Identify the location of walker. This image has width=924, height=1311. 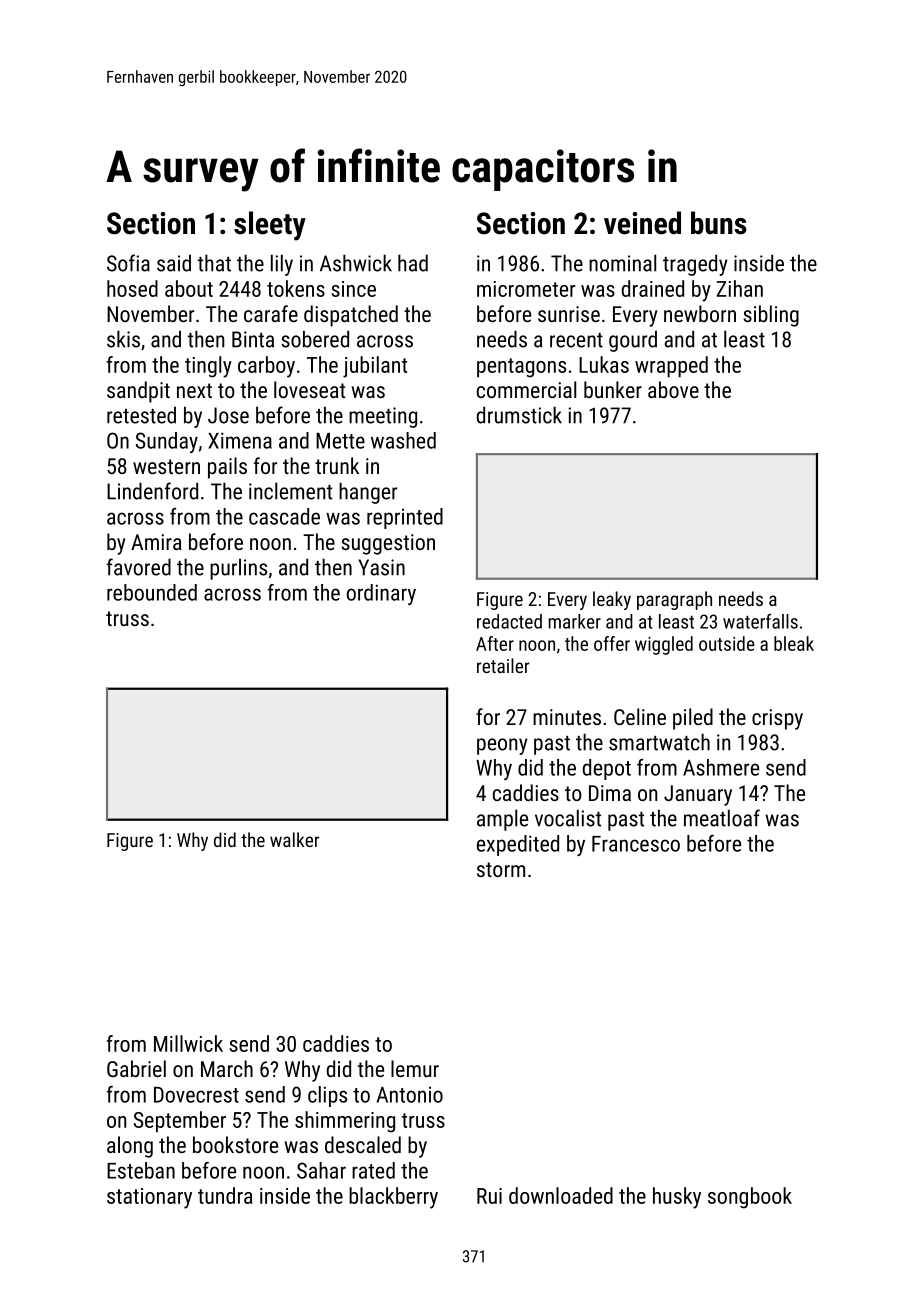
(294, 839).
